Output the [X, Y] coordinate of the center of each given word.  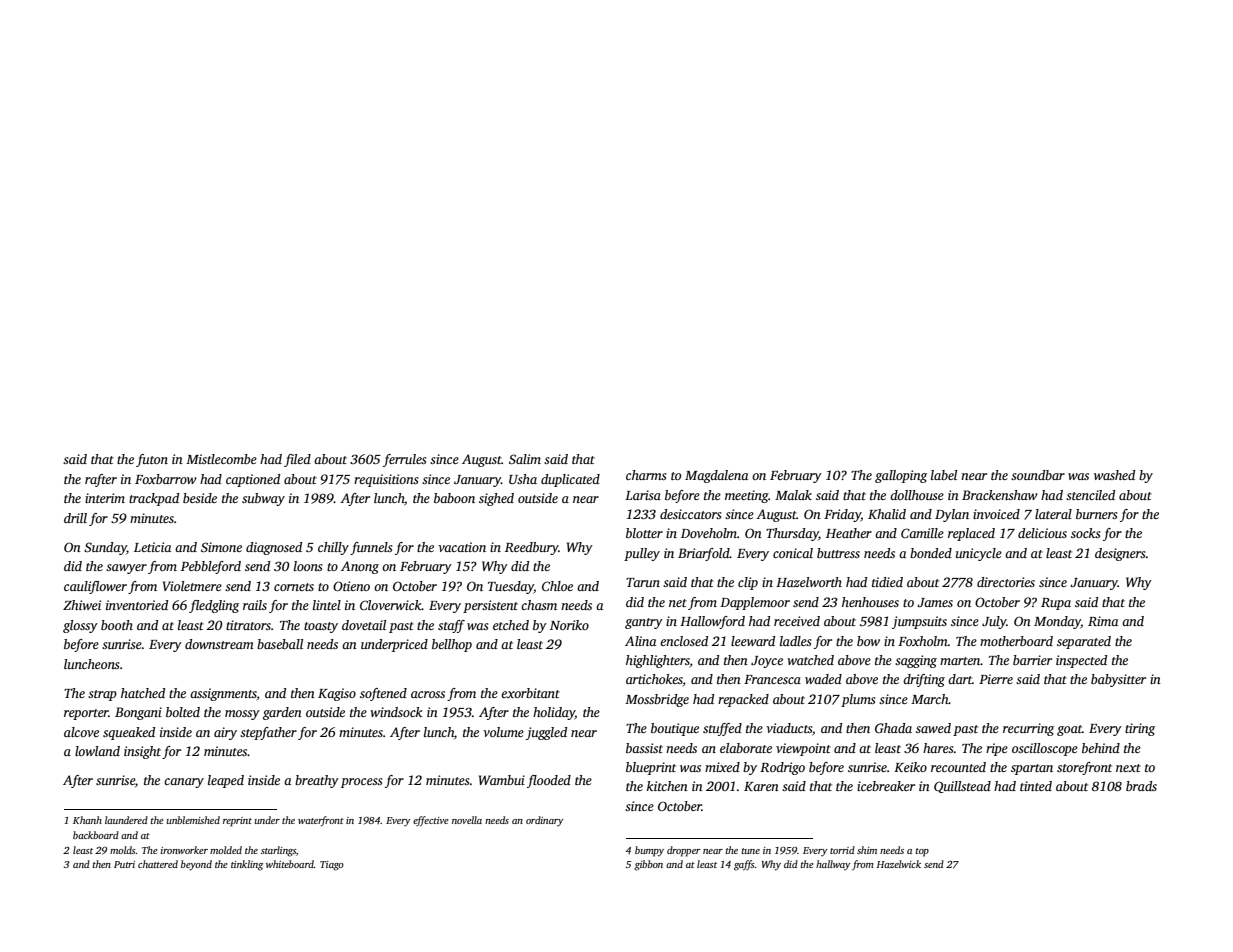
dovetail [364, 625]
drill [75, 518]
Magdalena [716, 476]
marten [960, 661]
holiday [554, 713]
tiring [1140, 729]
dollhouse [917, 495]
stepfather [268, 733]
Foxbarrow [166, 479]
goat [1069, 730]
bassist [644, 748]
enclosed [684, 641]
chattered [158, 864]
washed [1114, 475]
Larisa [643, 495]
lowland [97, 751]
